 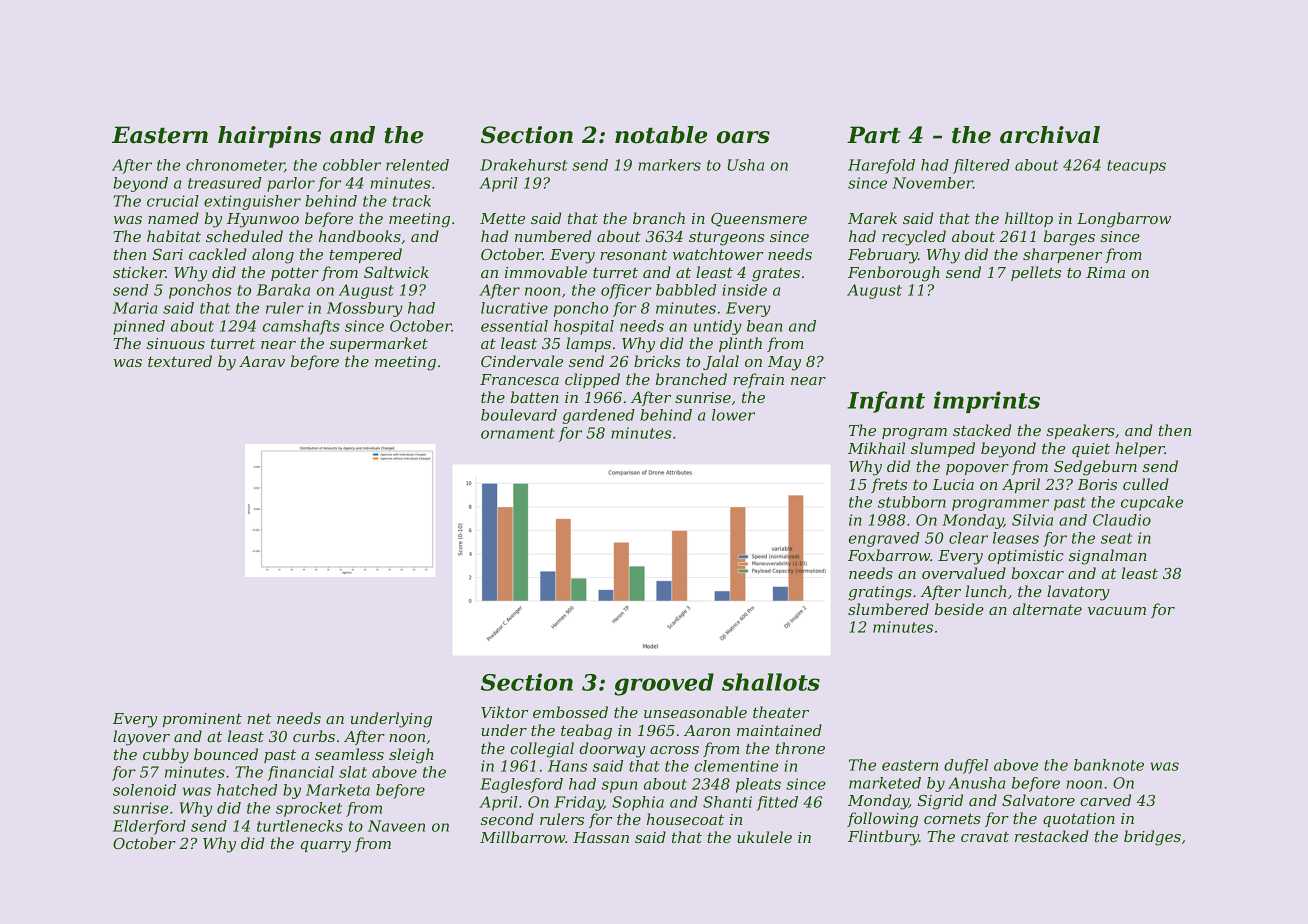 What do you see at coordinates (518, 433) in the screenshot?
I see `ornament` at bounding box center [518, 433].
